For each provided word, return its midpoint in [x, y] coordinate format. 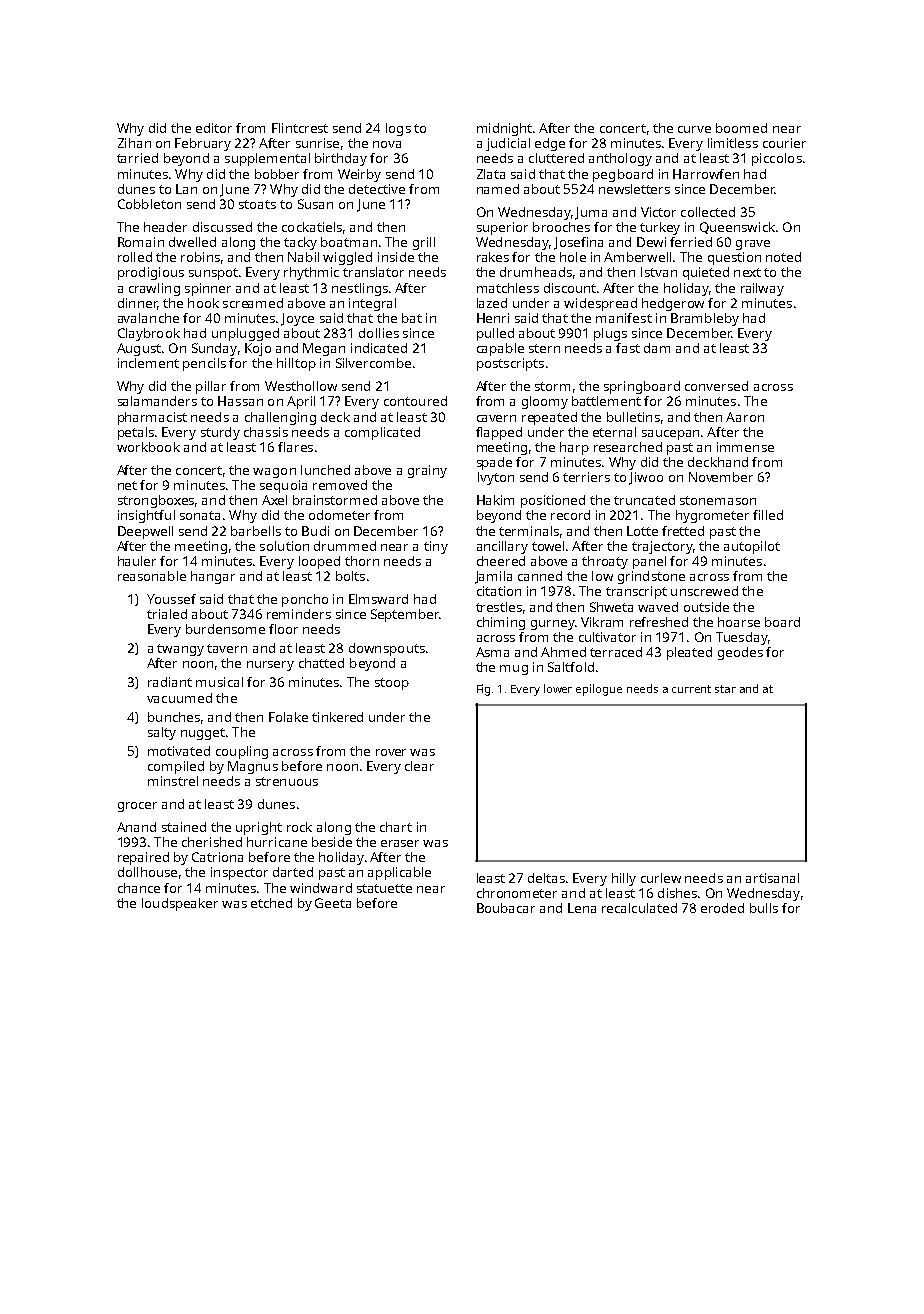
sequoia [283, 486]
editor [214, 128]
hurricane [277, 842]
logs [398, 129]
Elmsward [378, 599]
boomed [741, 128]
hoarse [739, 622]
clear [419, 766]
